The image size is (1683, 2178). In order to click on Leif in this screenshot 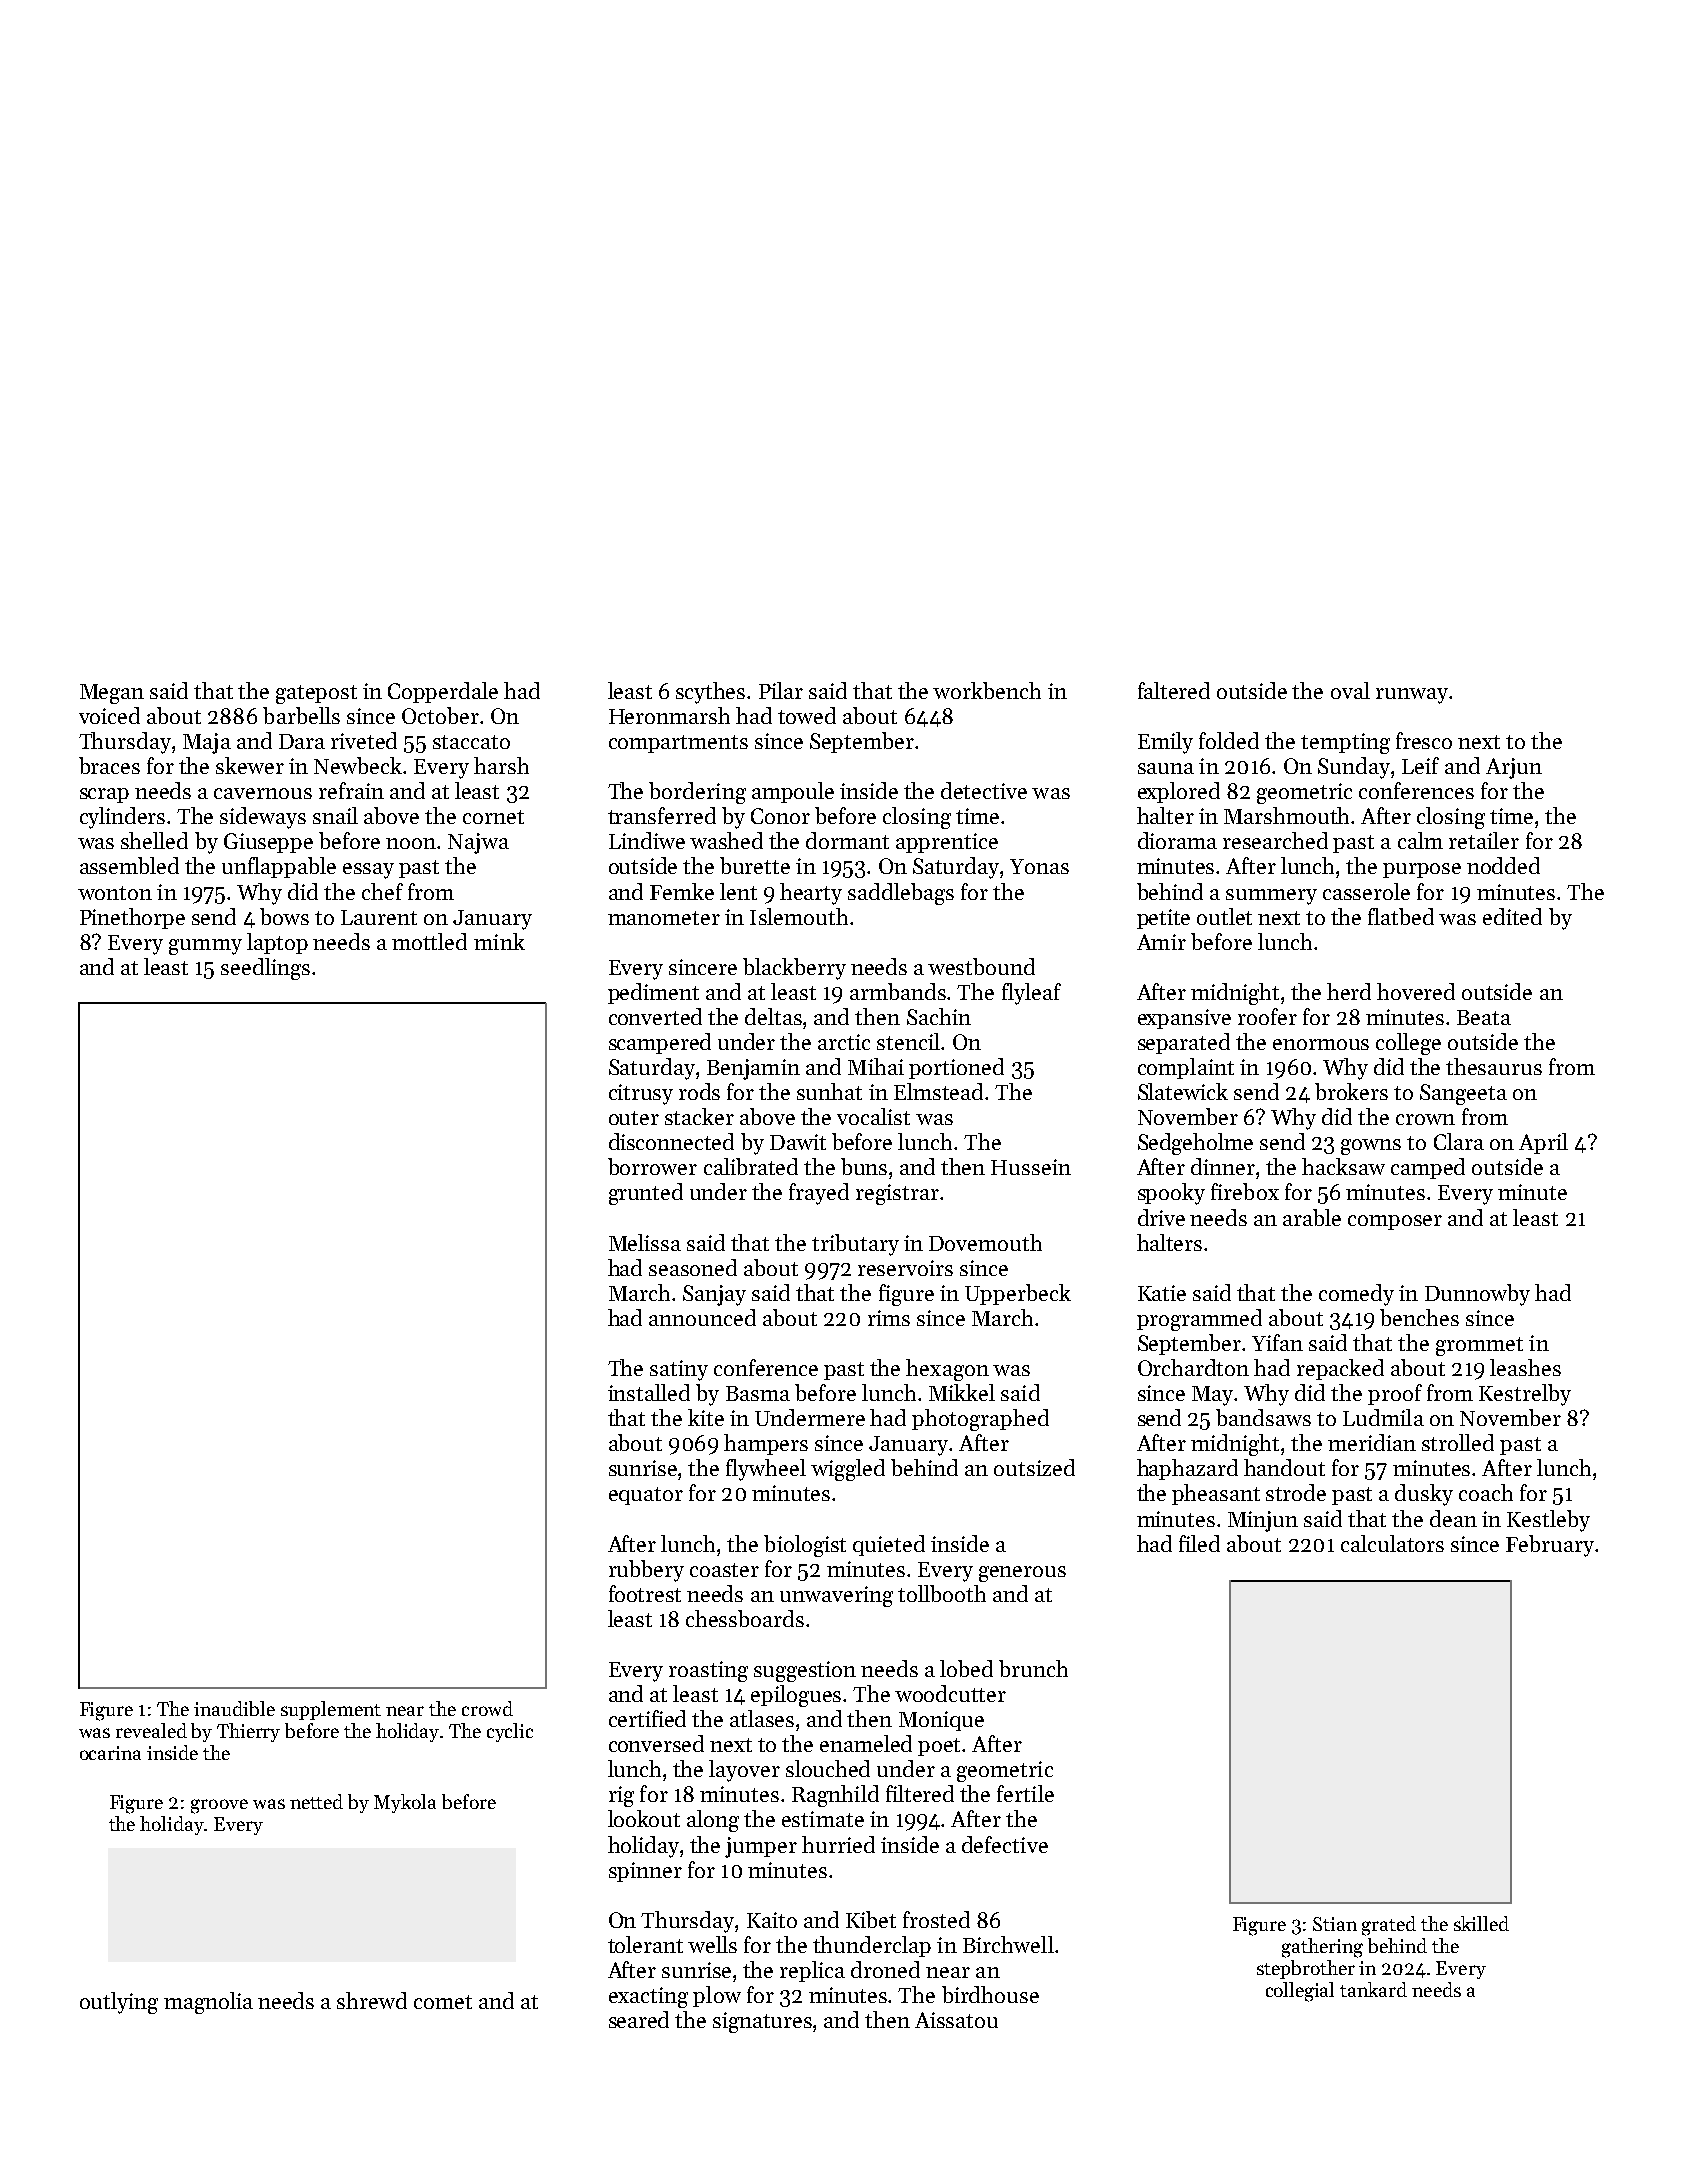, I will do `click(1420, 765)`.
